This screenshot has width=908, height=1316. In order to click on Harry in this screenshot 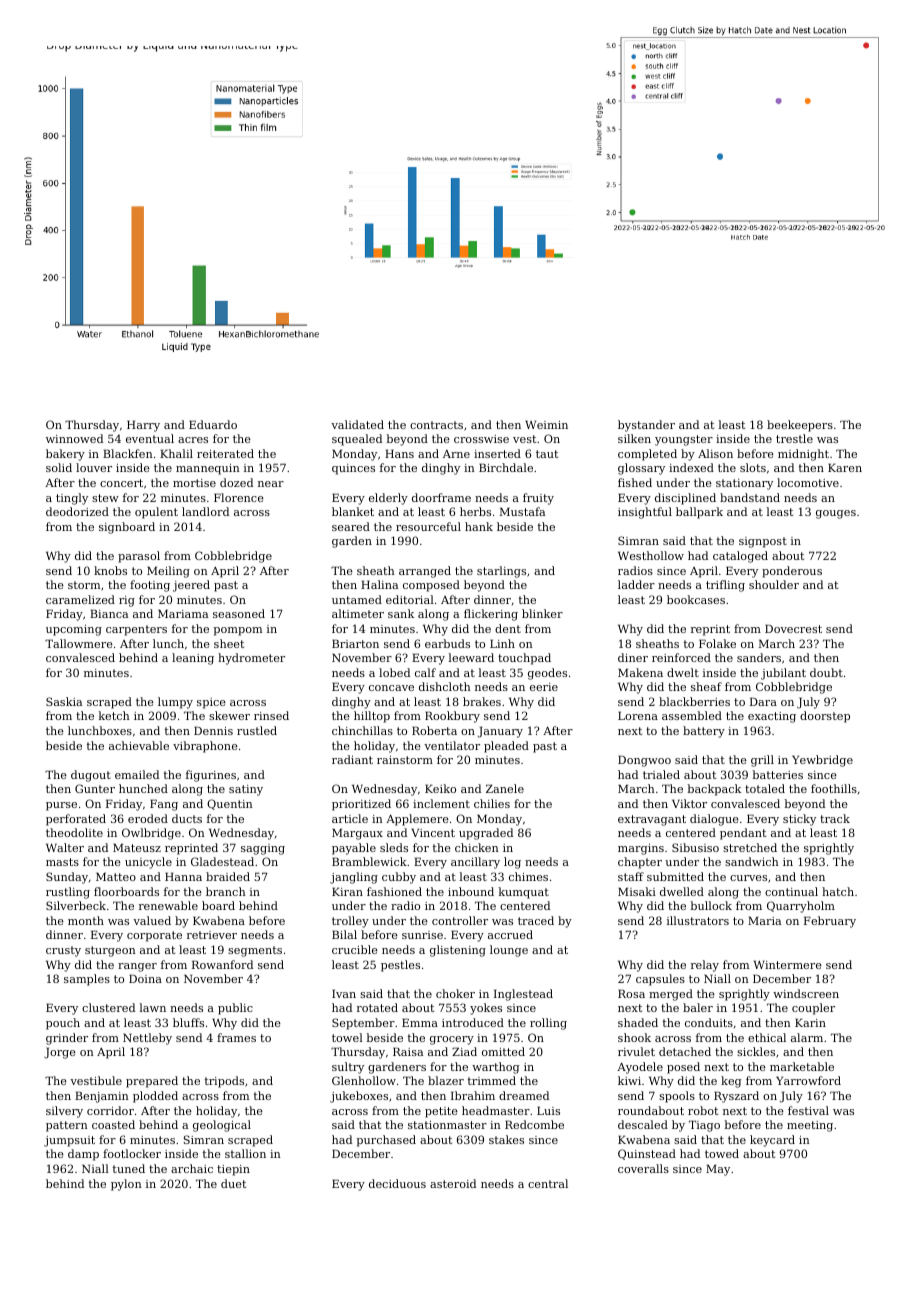, I will do `click(143, 426)`.
